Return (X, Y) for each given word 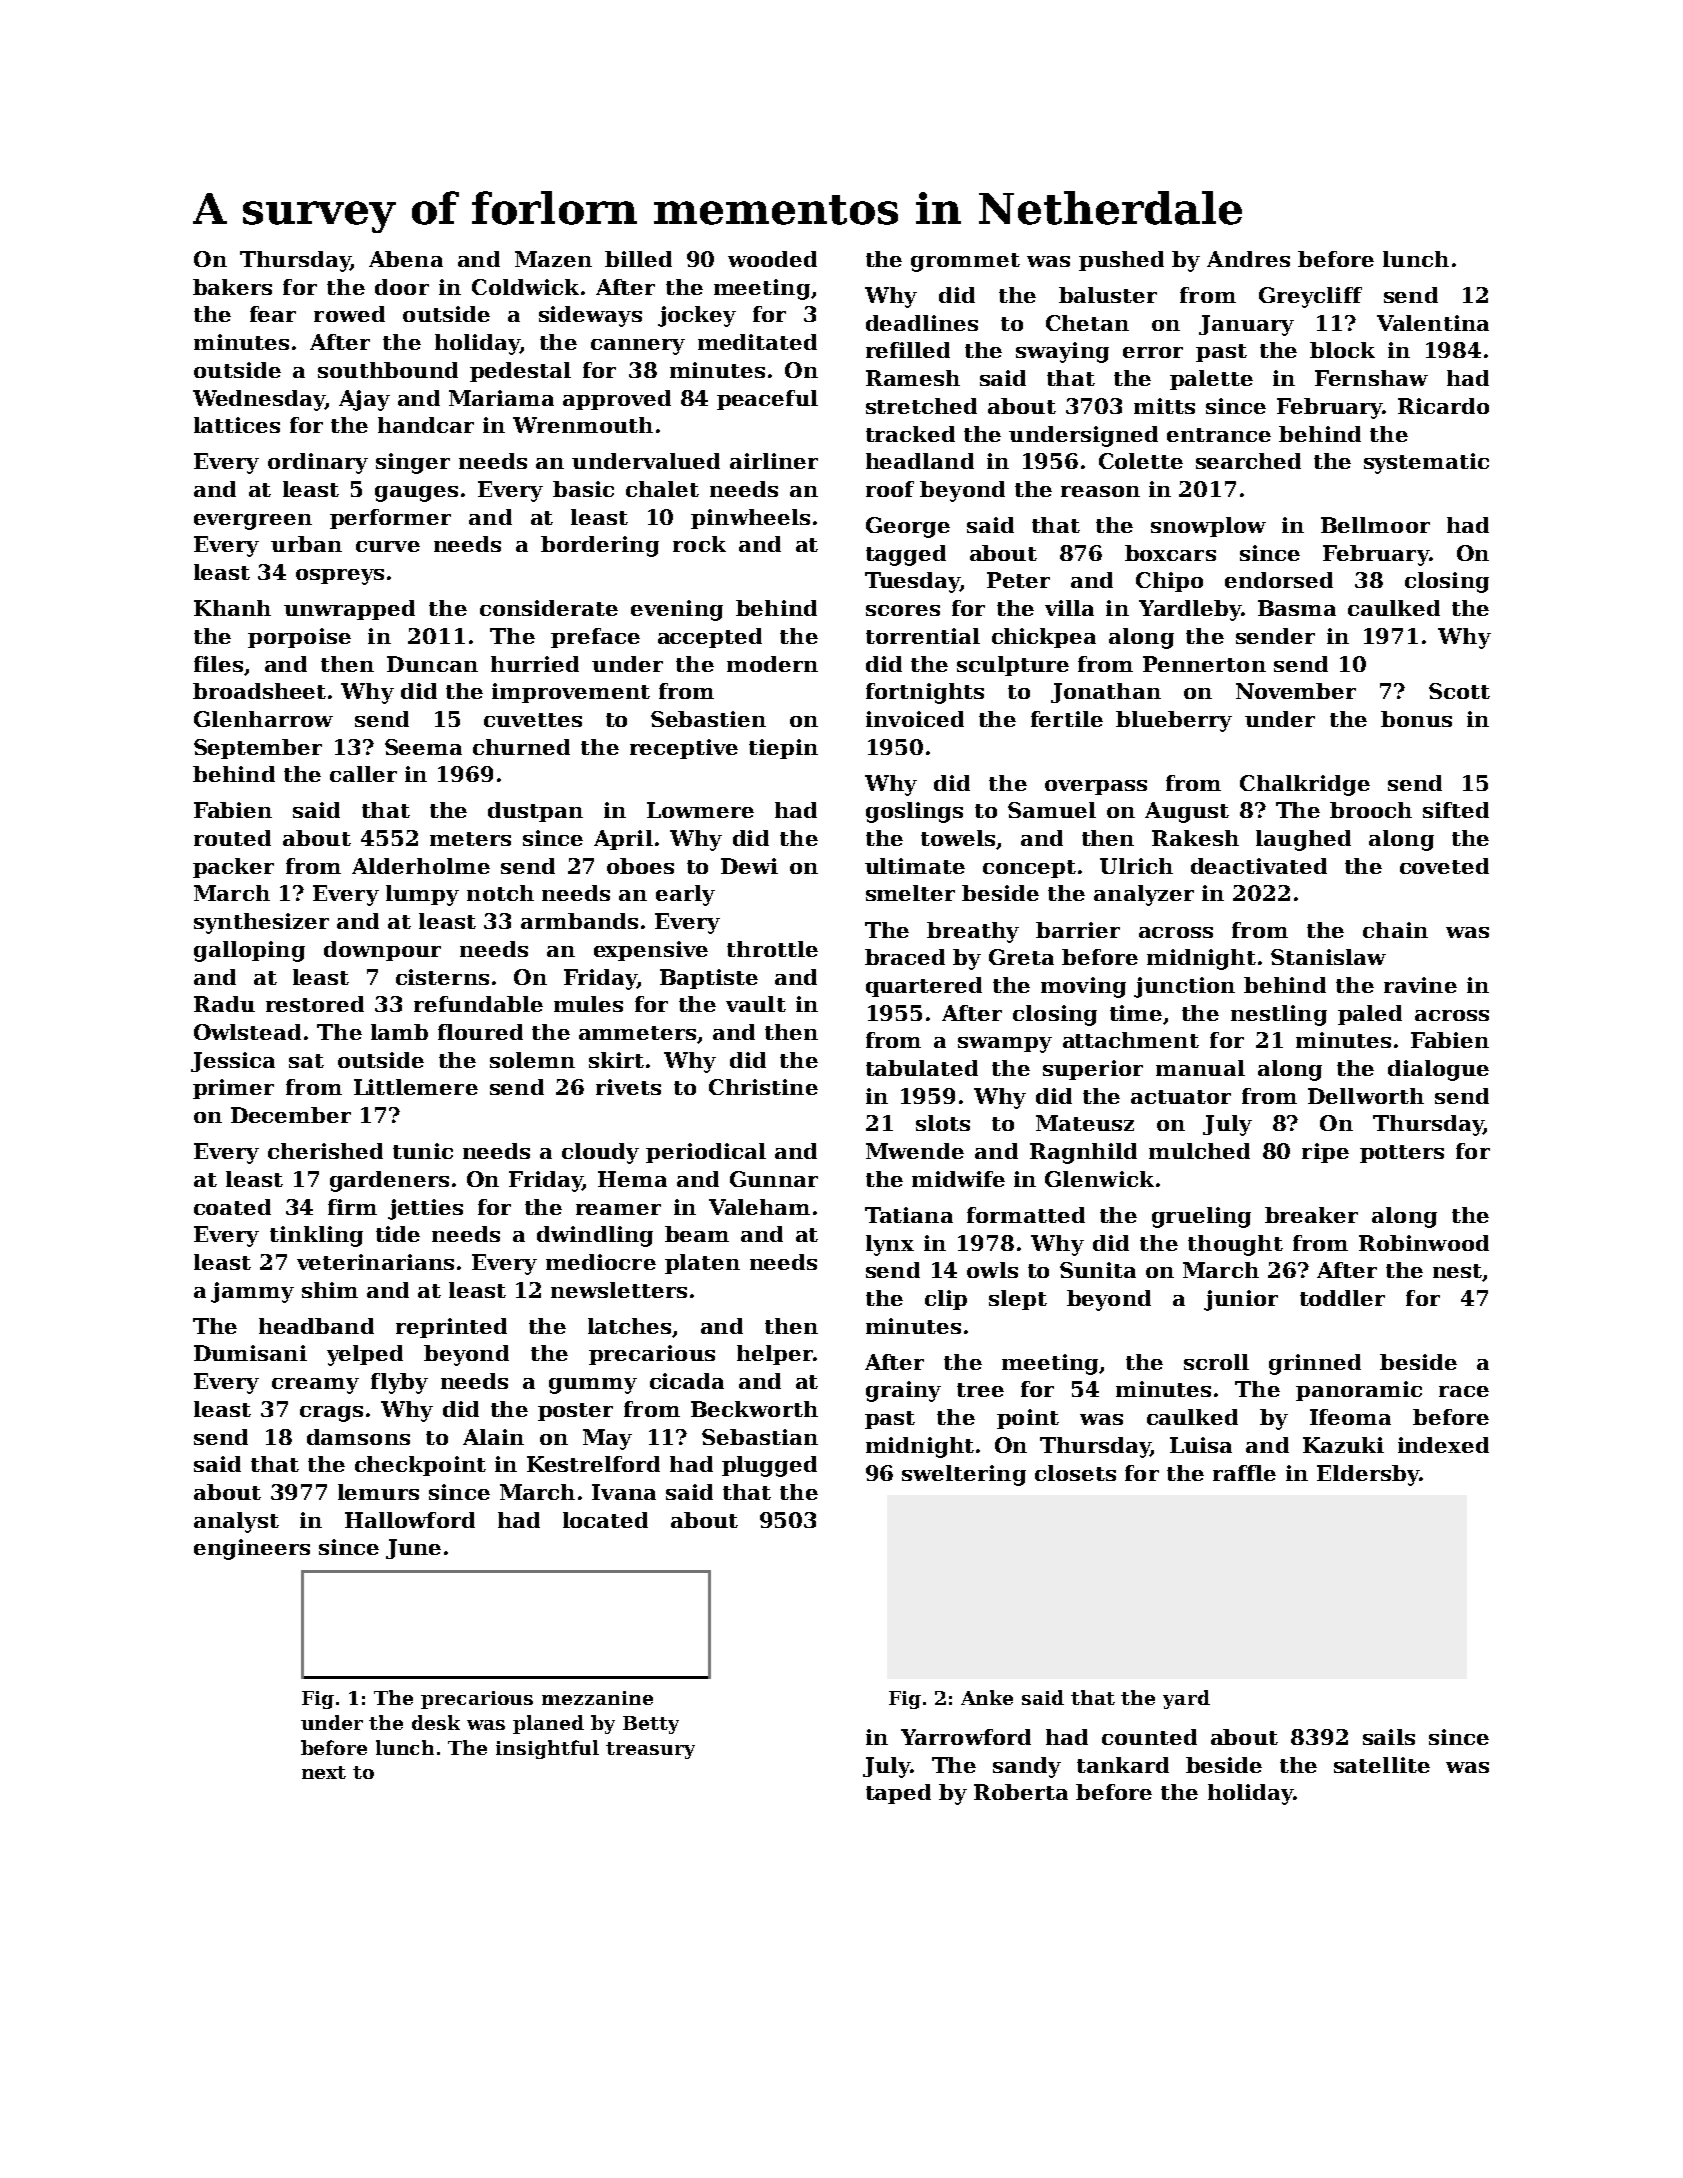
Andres (1248, 259)
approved (617, 400)
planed (548, 1724)
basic (583, 489)
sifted (1456, 810)
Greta (1021, 957)
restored (315, 1004)
